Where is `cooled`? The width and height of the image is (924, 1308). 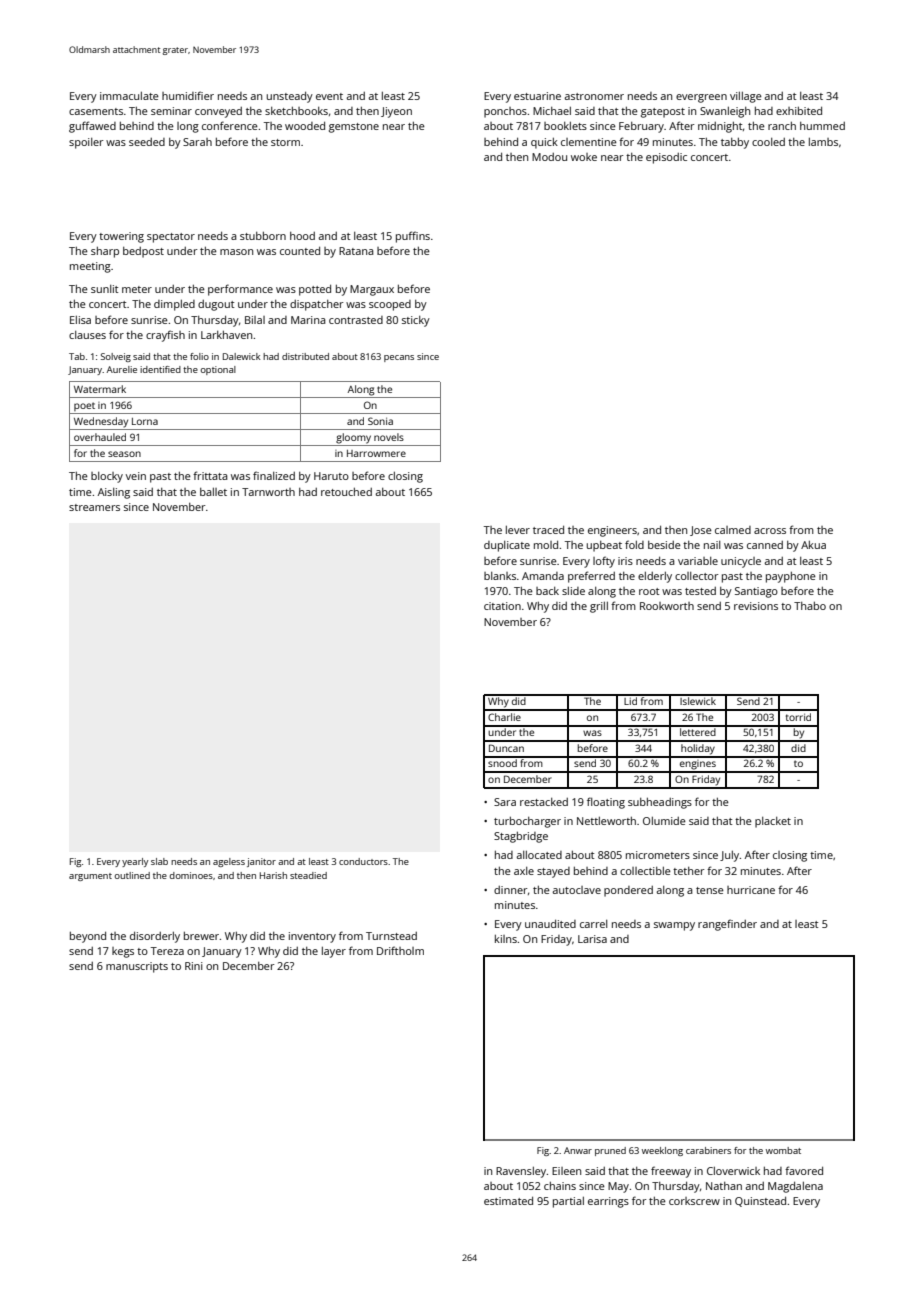 cooled is located at coordinates (768, 142).
